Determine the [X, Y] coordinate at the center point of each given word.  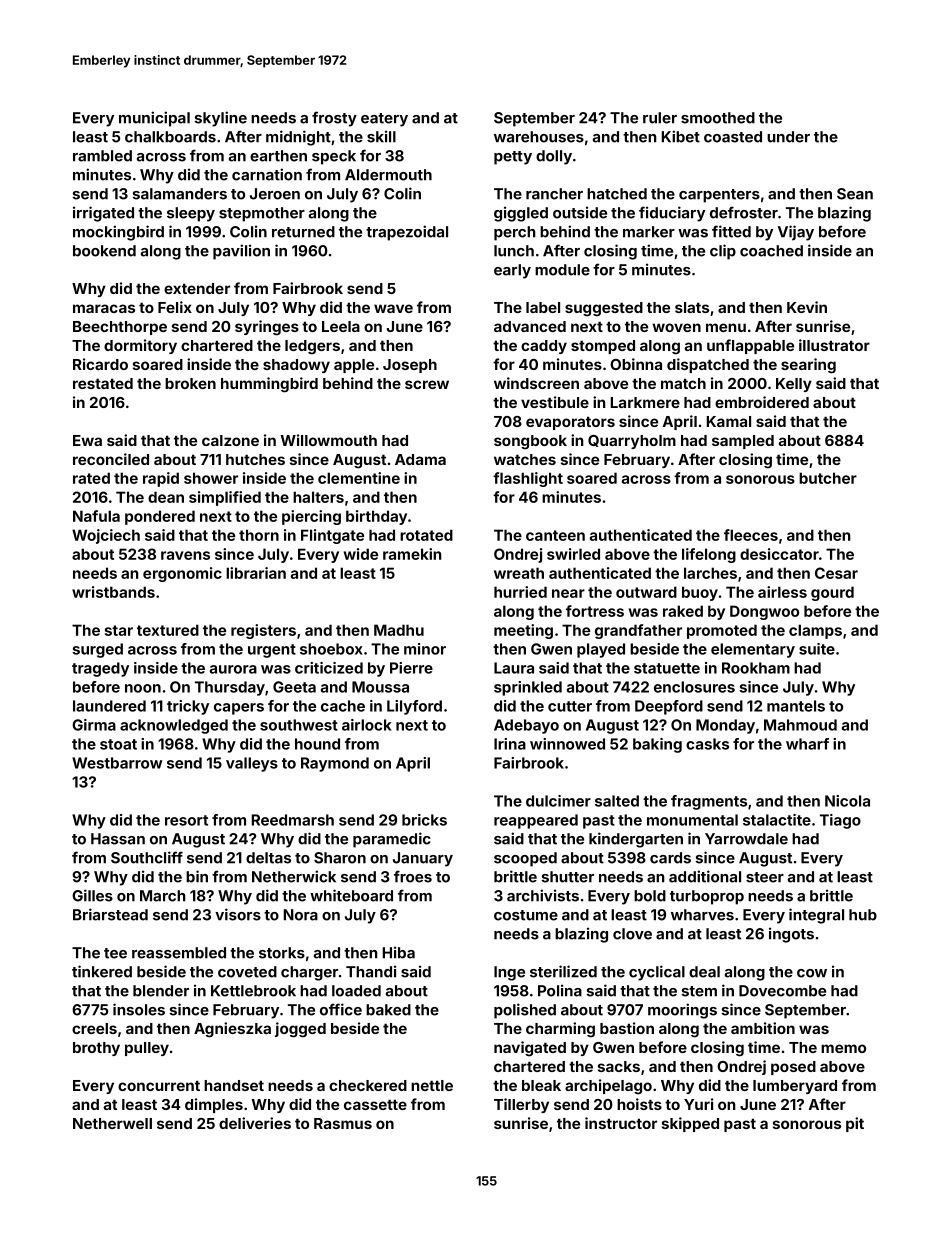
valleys [252, 764]
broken [190, 383]
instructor [621, 1123]
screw [427, 384]
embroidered [762, 402]
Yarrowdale [746, 839]
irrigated [103, 214]
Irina [510, 744]
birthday [376, 517]
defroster [744, 212]
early [512, 271]
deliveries [255, 1123]
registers [263, 631]
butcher [828, 478]
